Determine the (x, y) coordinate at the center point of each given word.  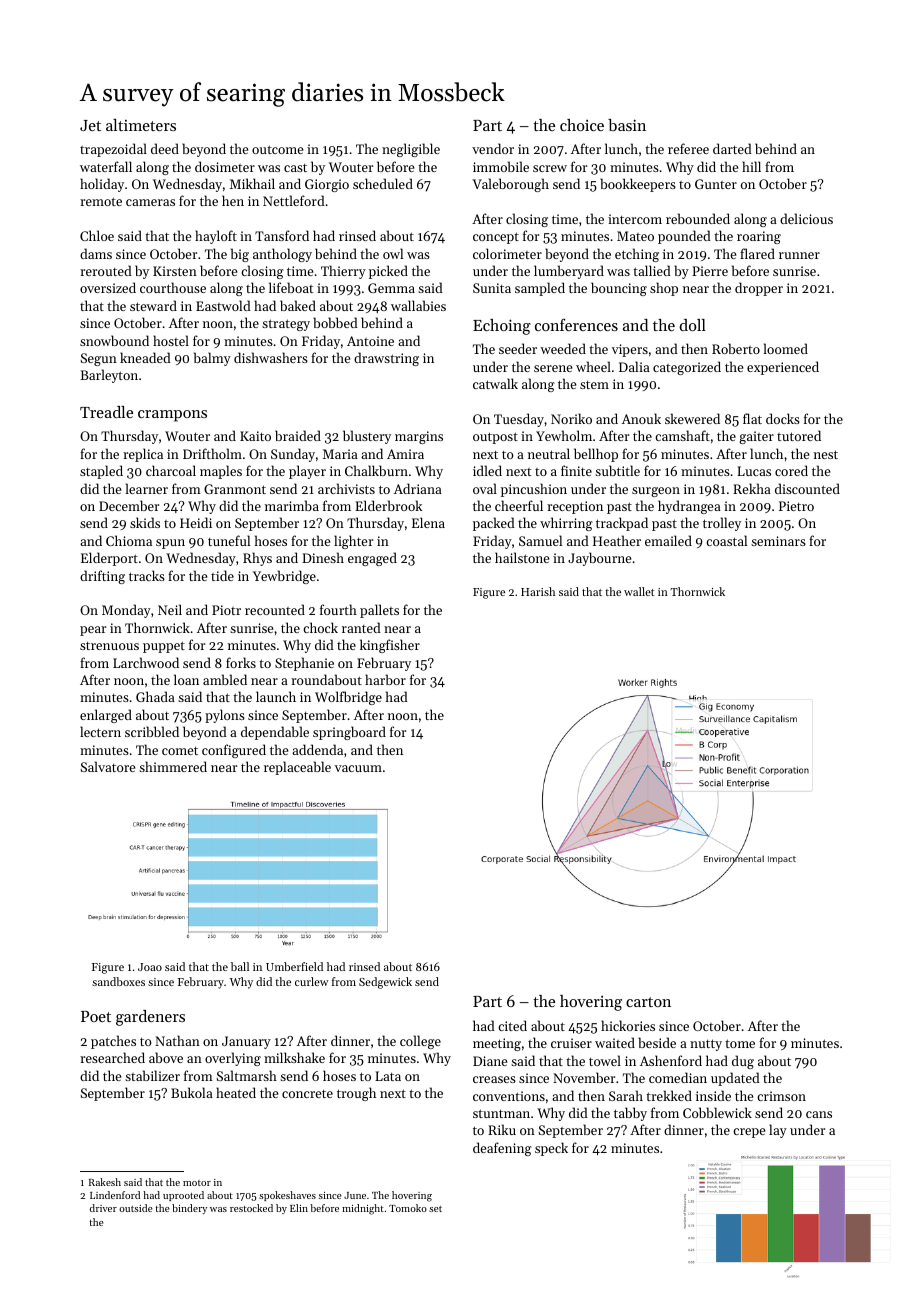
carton (648, 1002)
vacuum (358, 768)
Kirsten (175, 271)
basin (627, 125)
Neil (170, 609)
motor (197, 1183)
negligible (411, 150)
